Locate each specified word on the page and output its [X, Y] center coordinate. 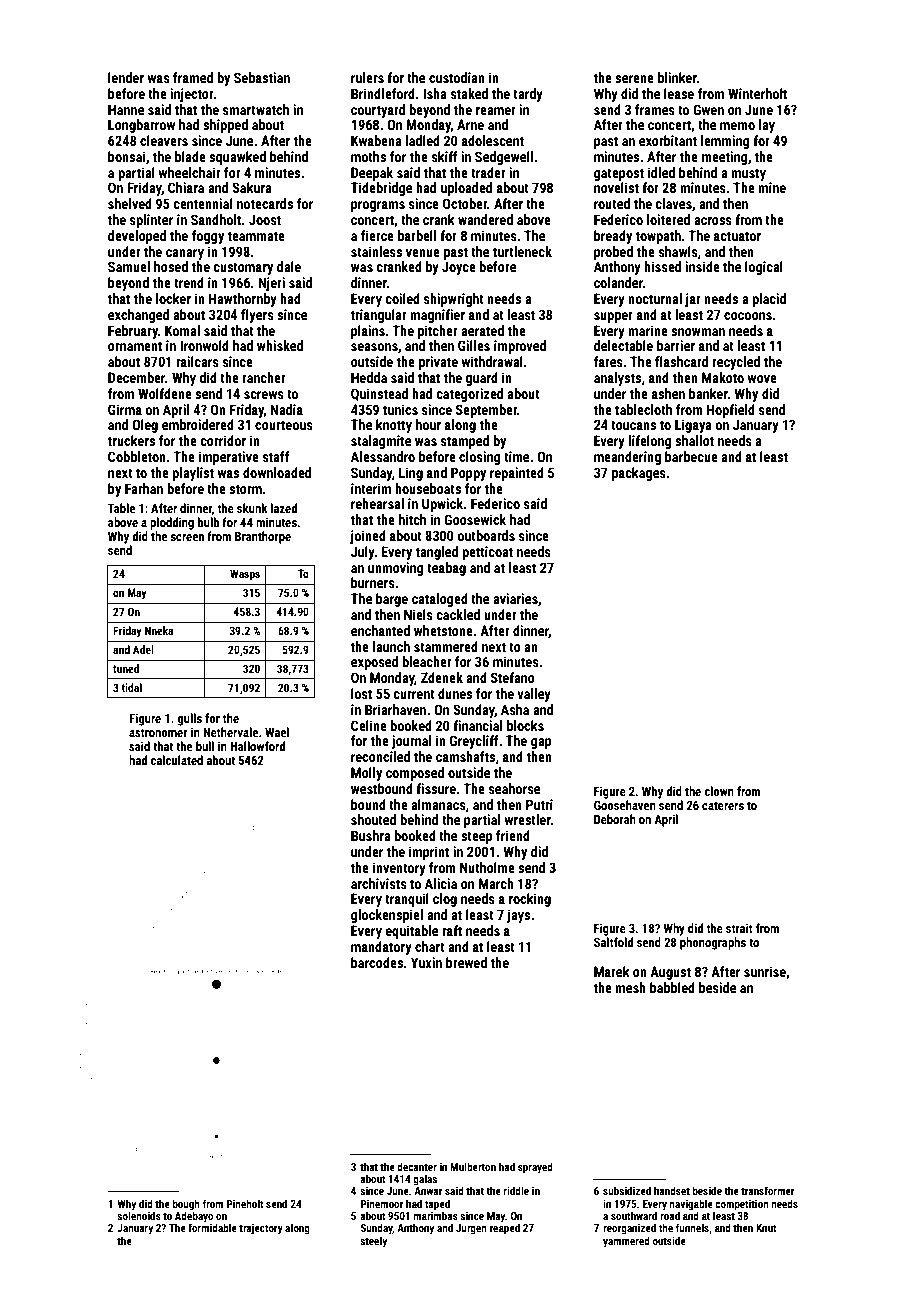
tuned [126, 668]
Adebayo [194, 1216]
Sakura [252, 187]
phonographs [713, 943]
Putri [539, 804]
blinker [677, 77]
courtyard [378, 111]
